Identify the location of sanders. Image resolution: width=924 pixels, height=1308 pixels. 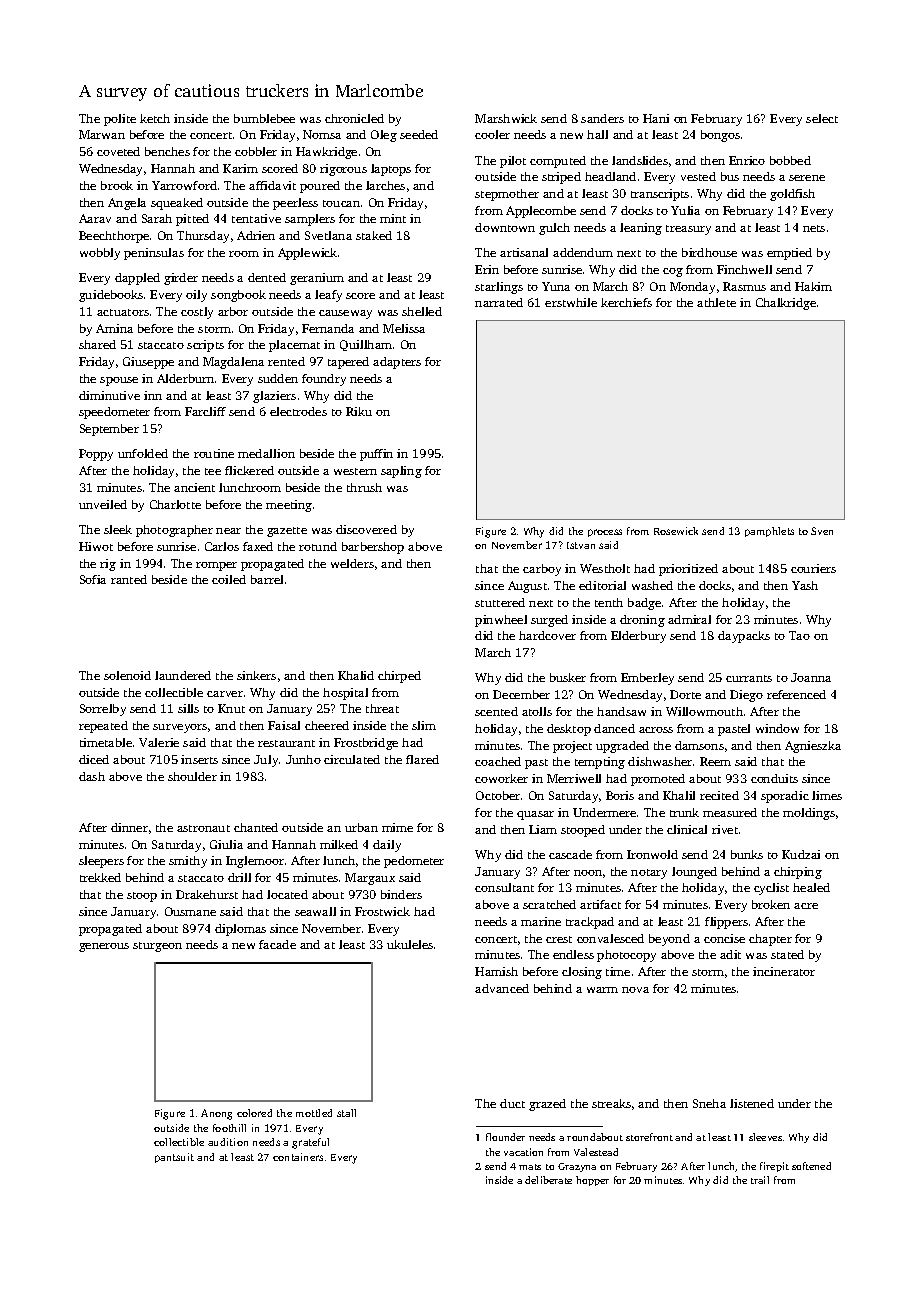
(602, 118).
